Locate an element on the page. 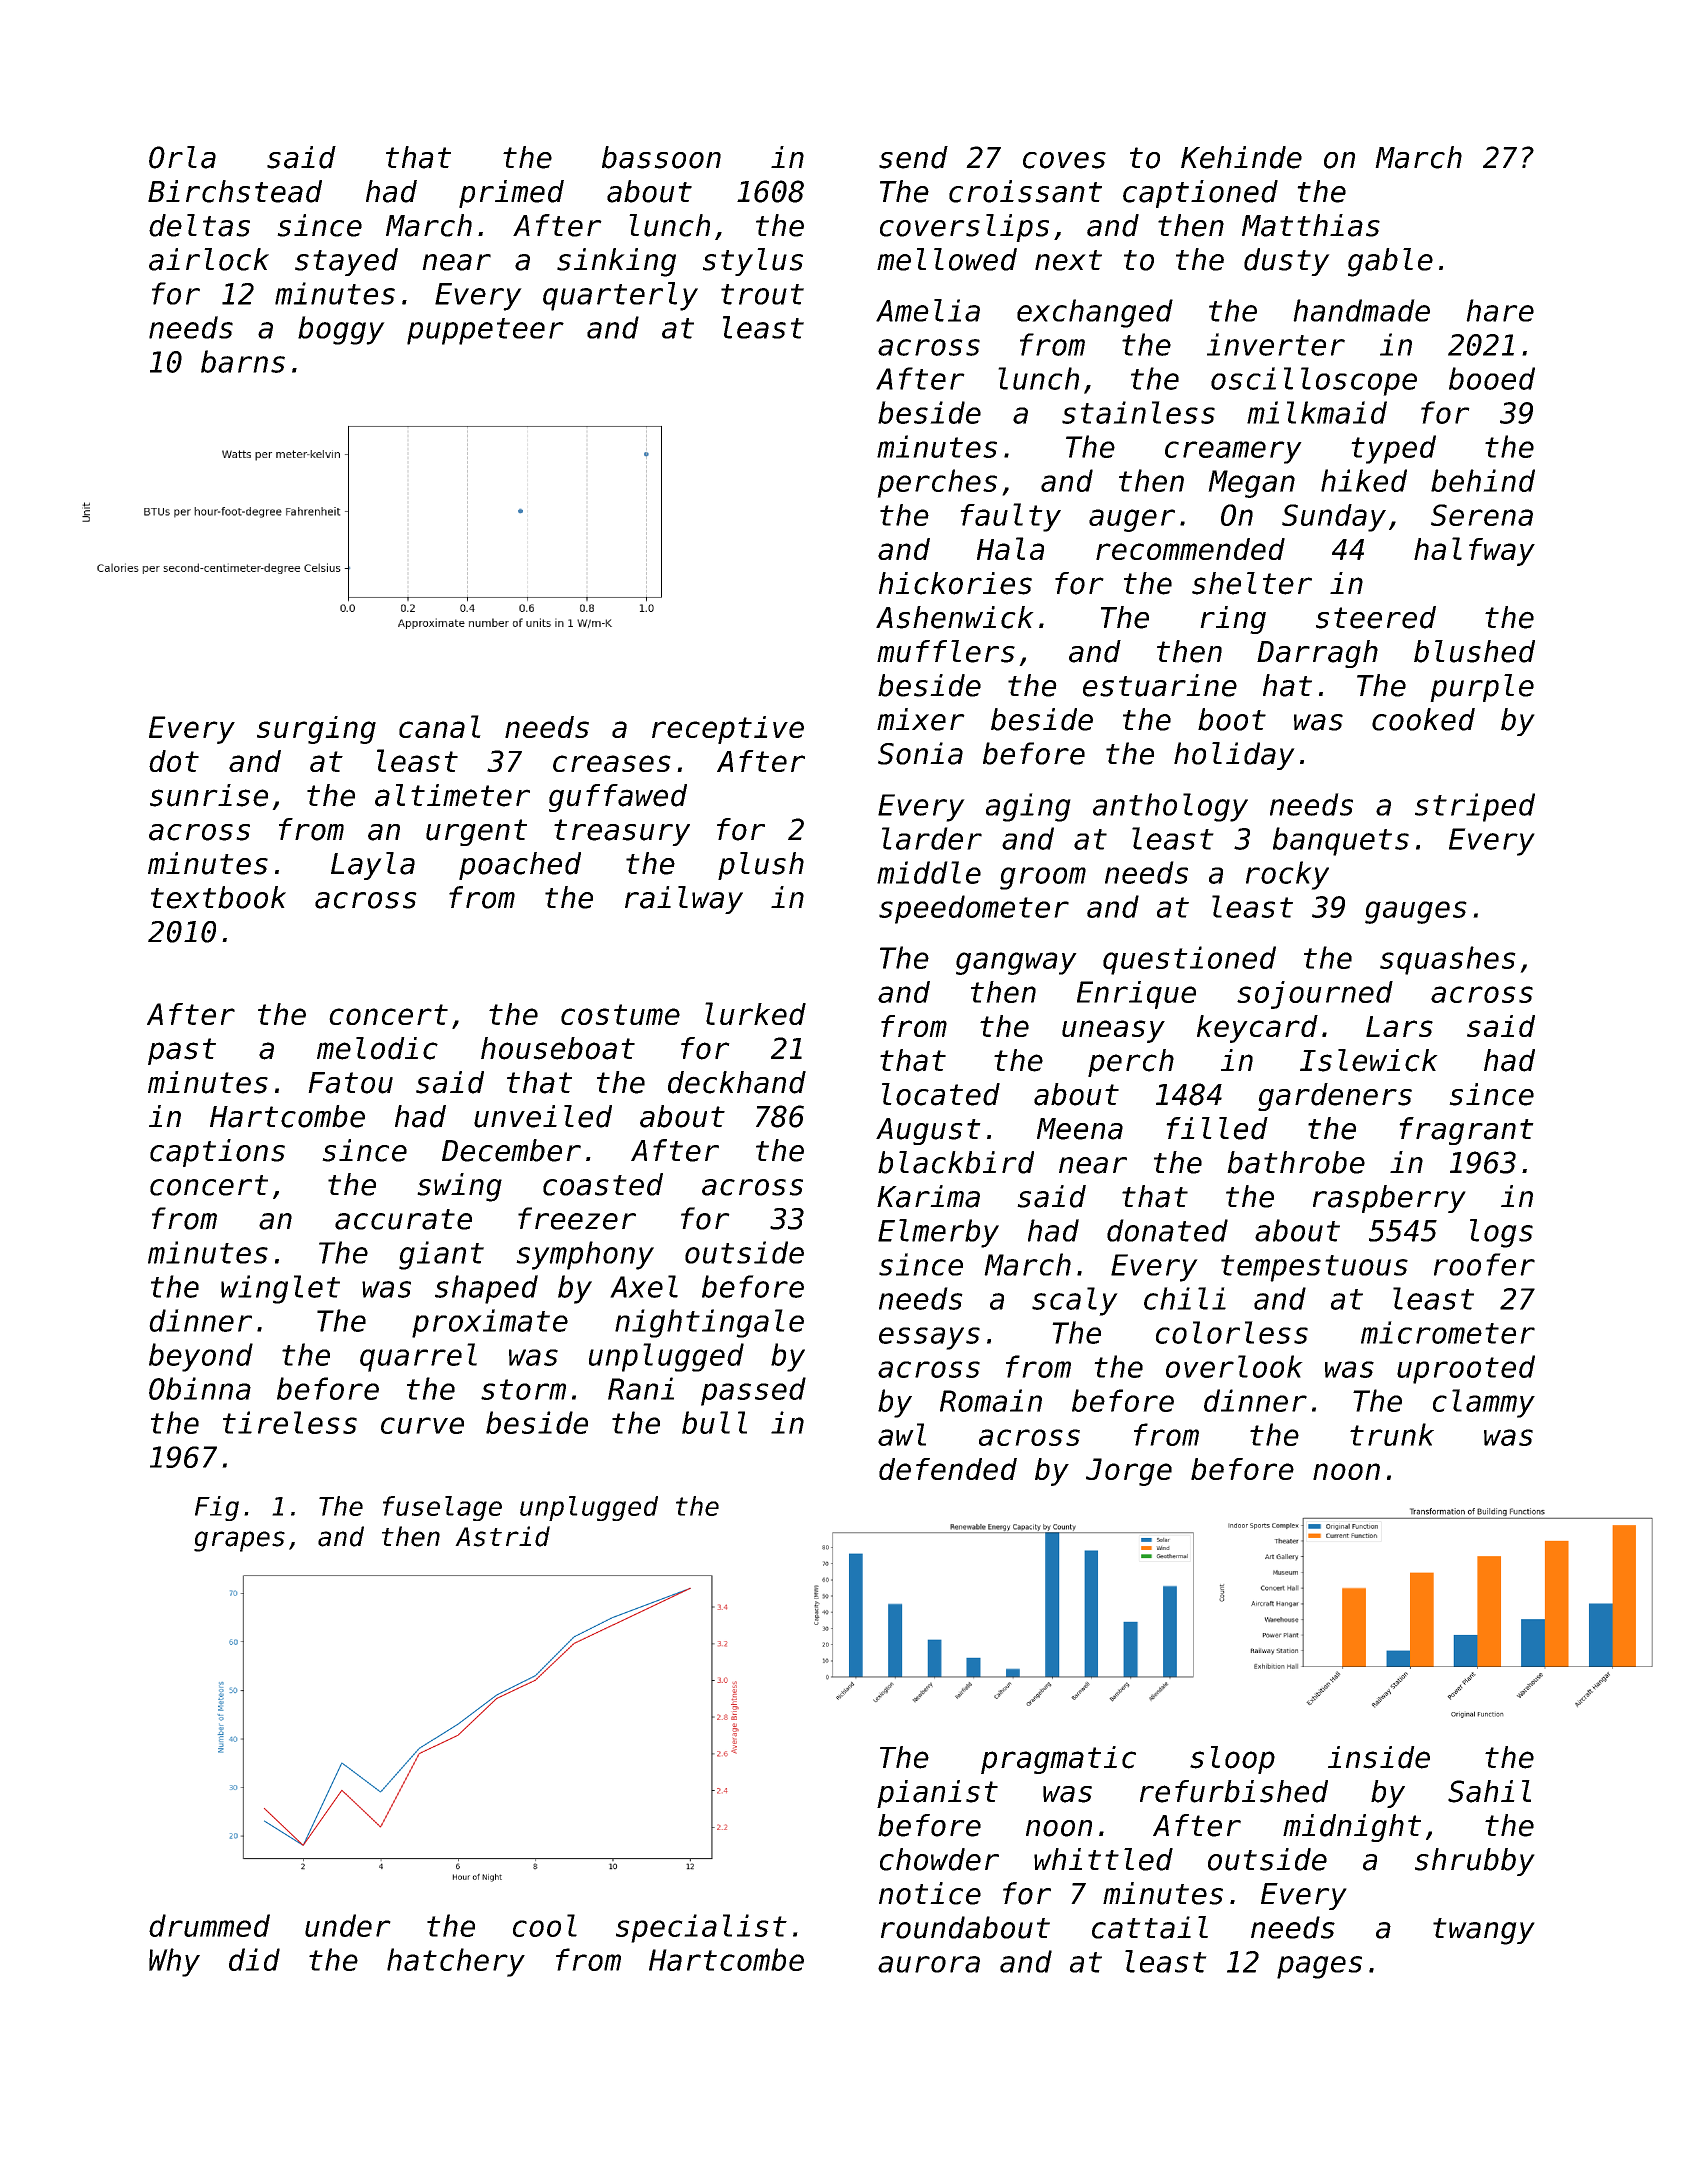  curve is located at coordinates (422, 1425).
